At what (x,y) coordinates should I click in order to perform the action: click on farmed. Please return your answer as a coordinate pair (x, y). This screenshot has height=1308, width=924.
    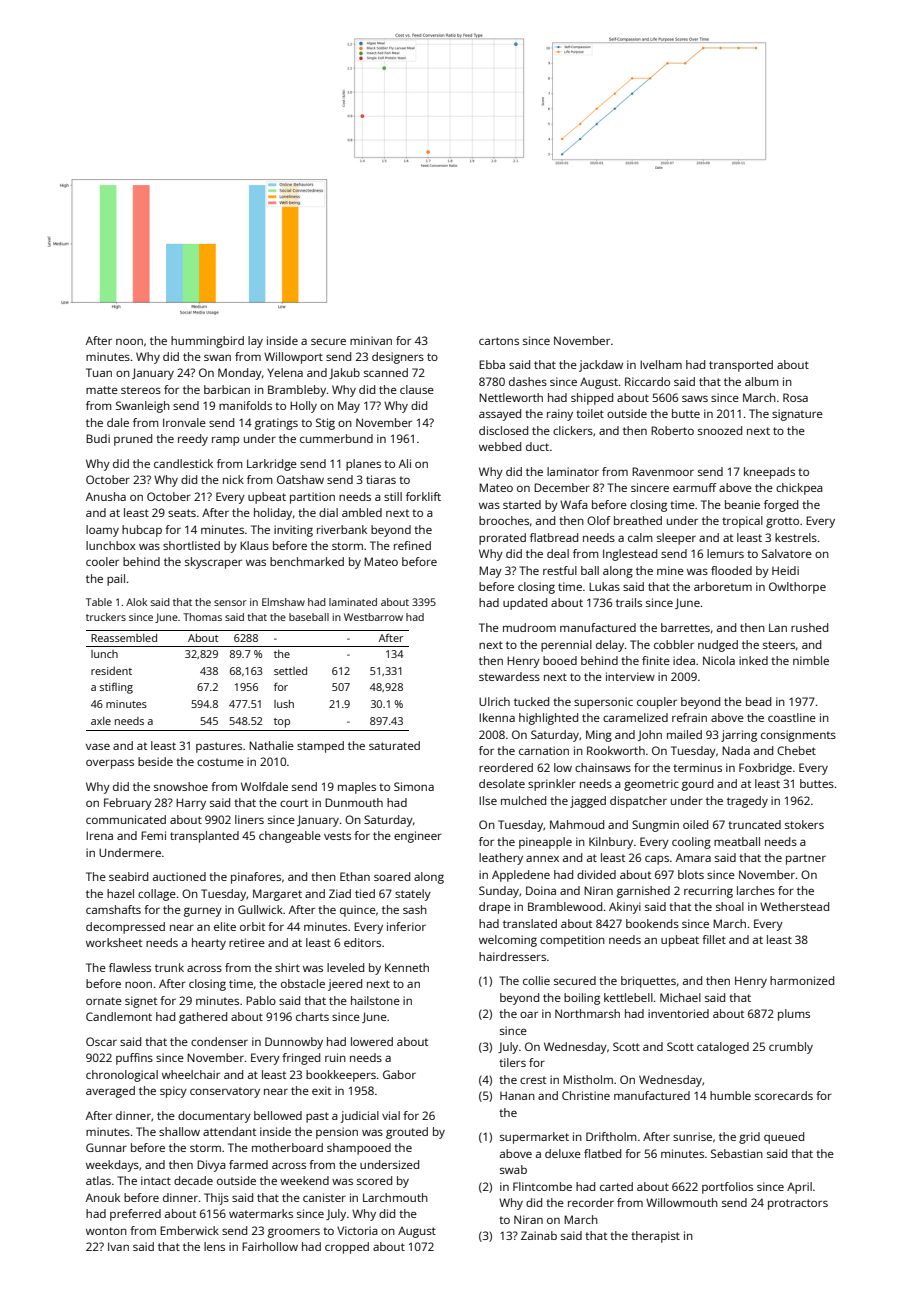
    Looking at the image, I should click on (248, 1164).
